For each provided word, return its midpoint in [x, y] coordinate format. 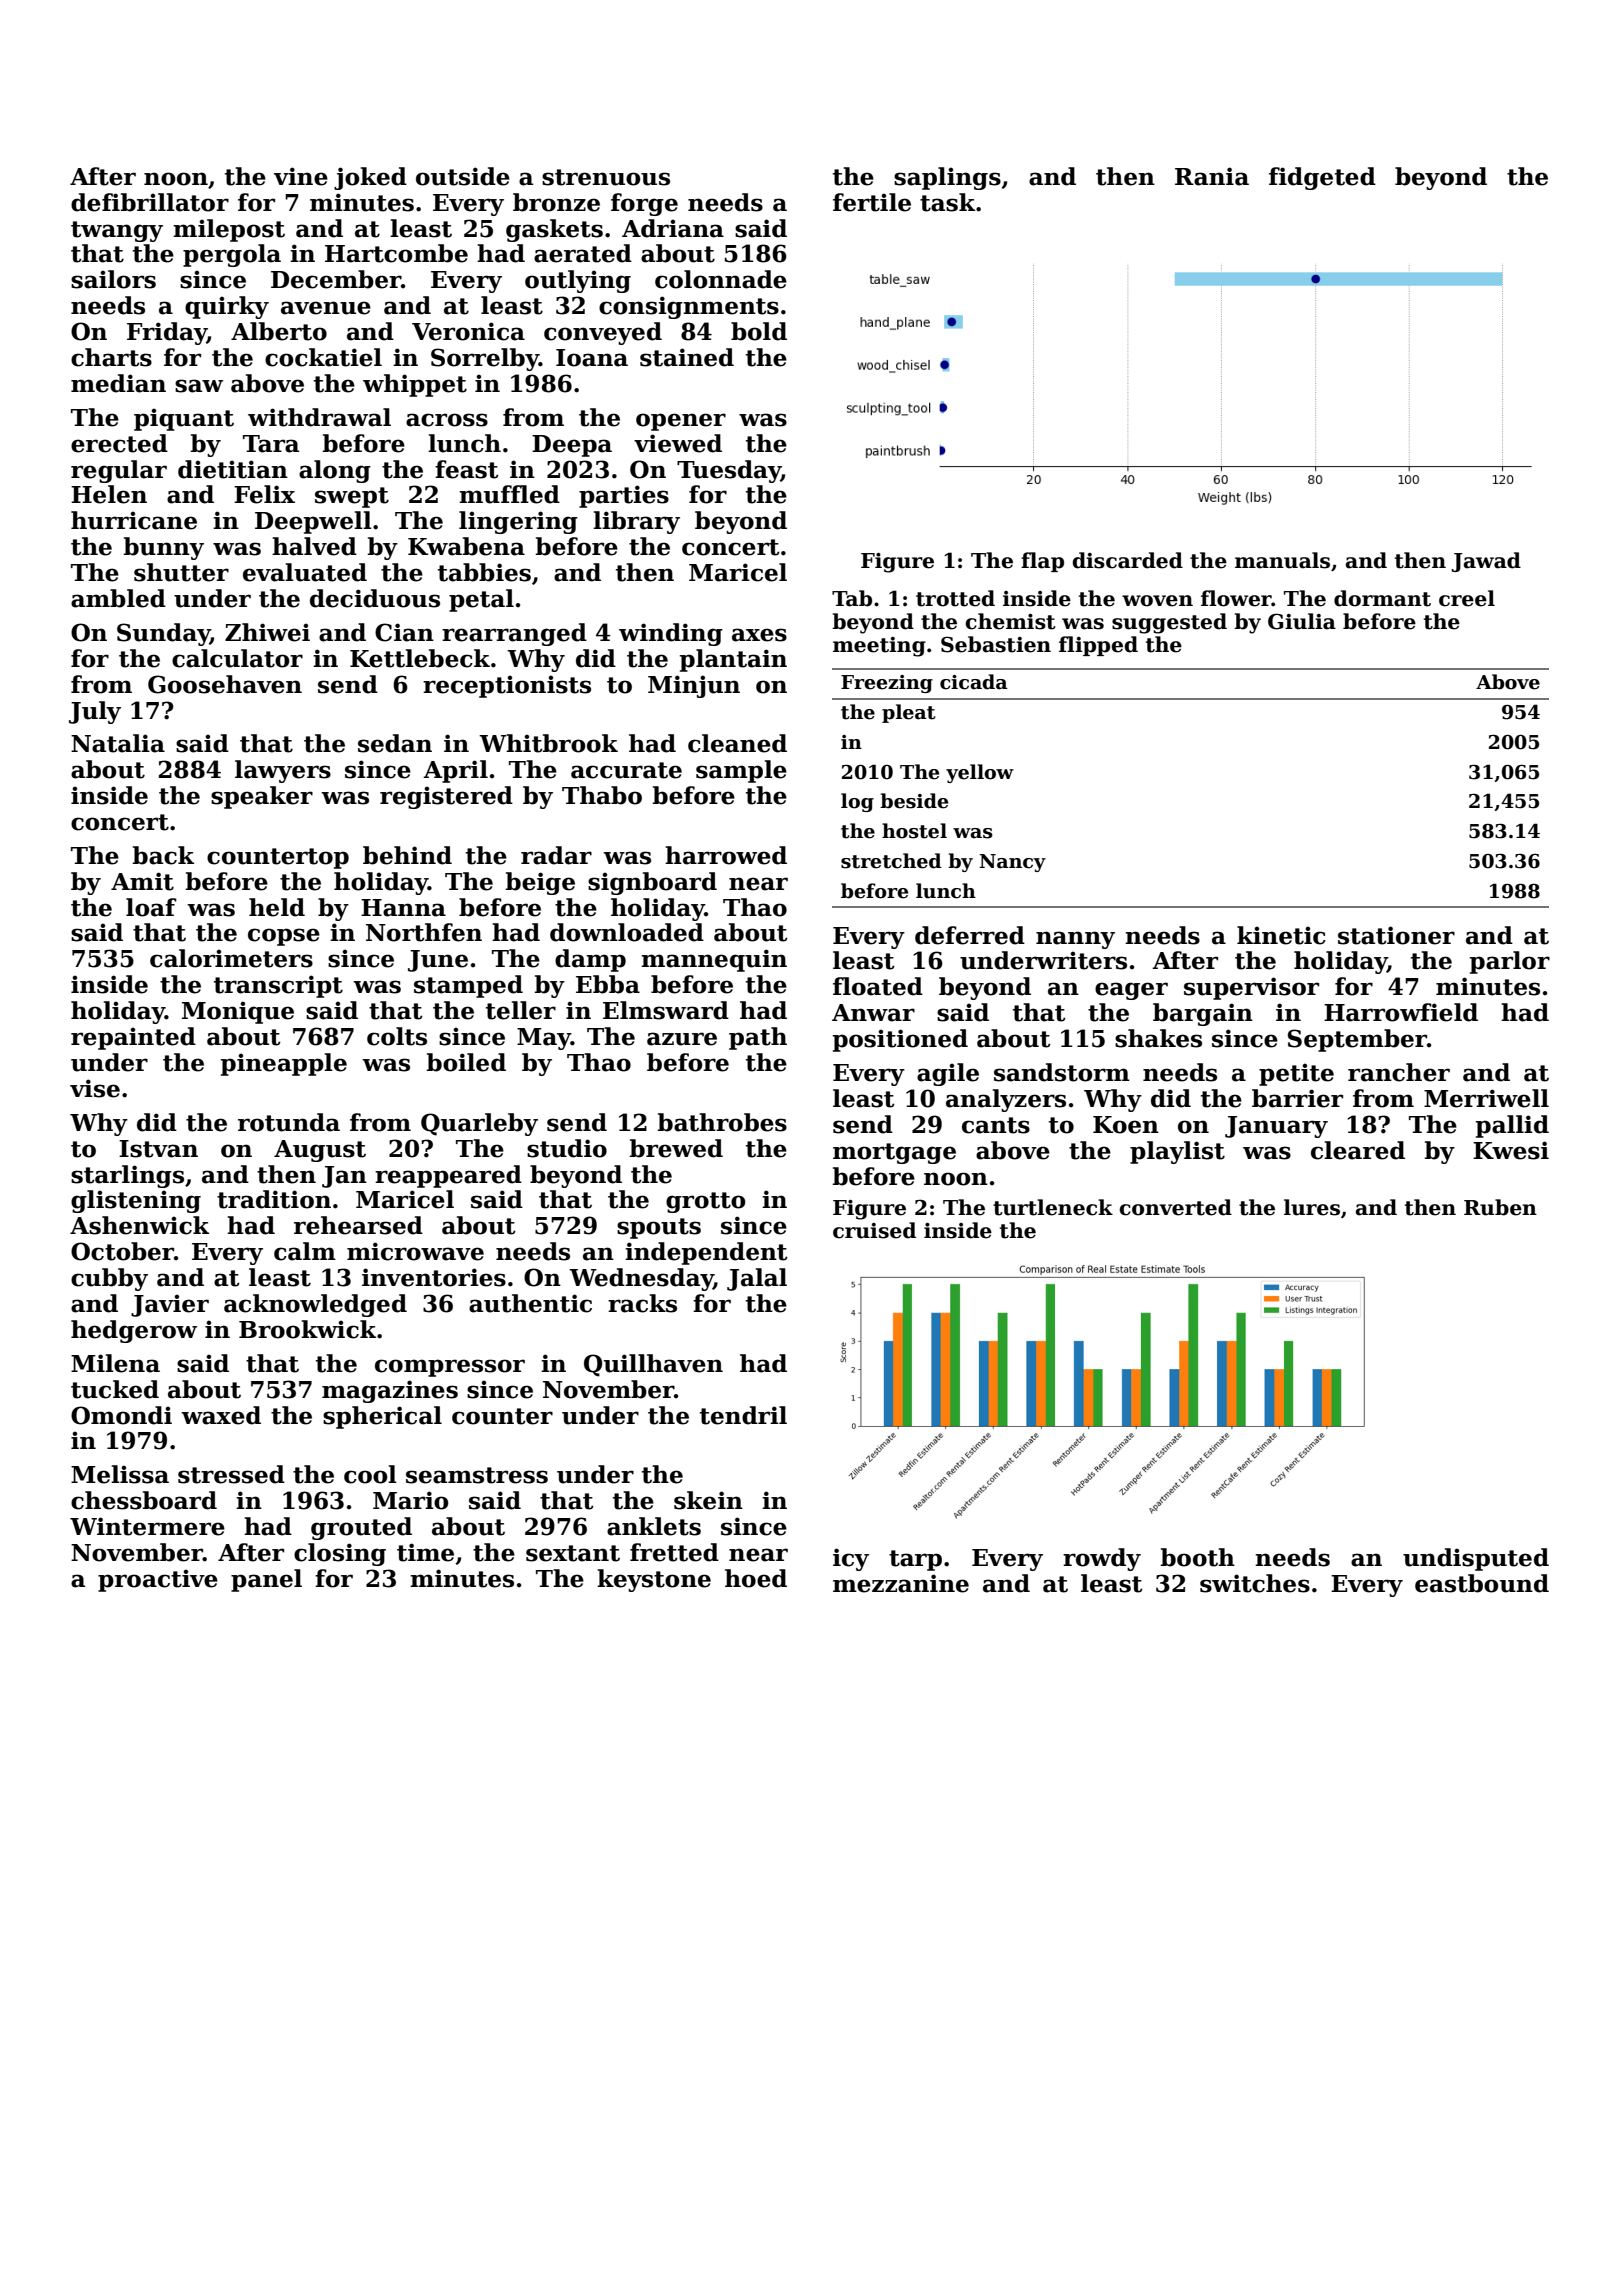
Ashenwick [139, 1225]
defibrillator [150, 202]
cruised [874, 1230]
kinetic [1281, 935]
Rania [1212, 176]
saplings [947, 178]
